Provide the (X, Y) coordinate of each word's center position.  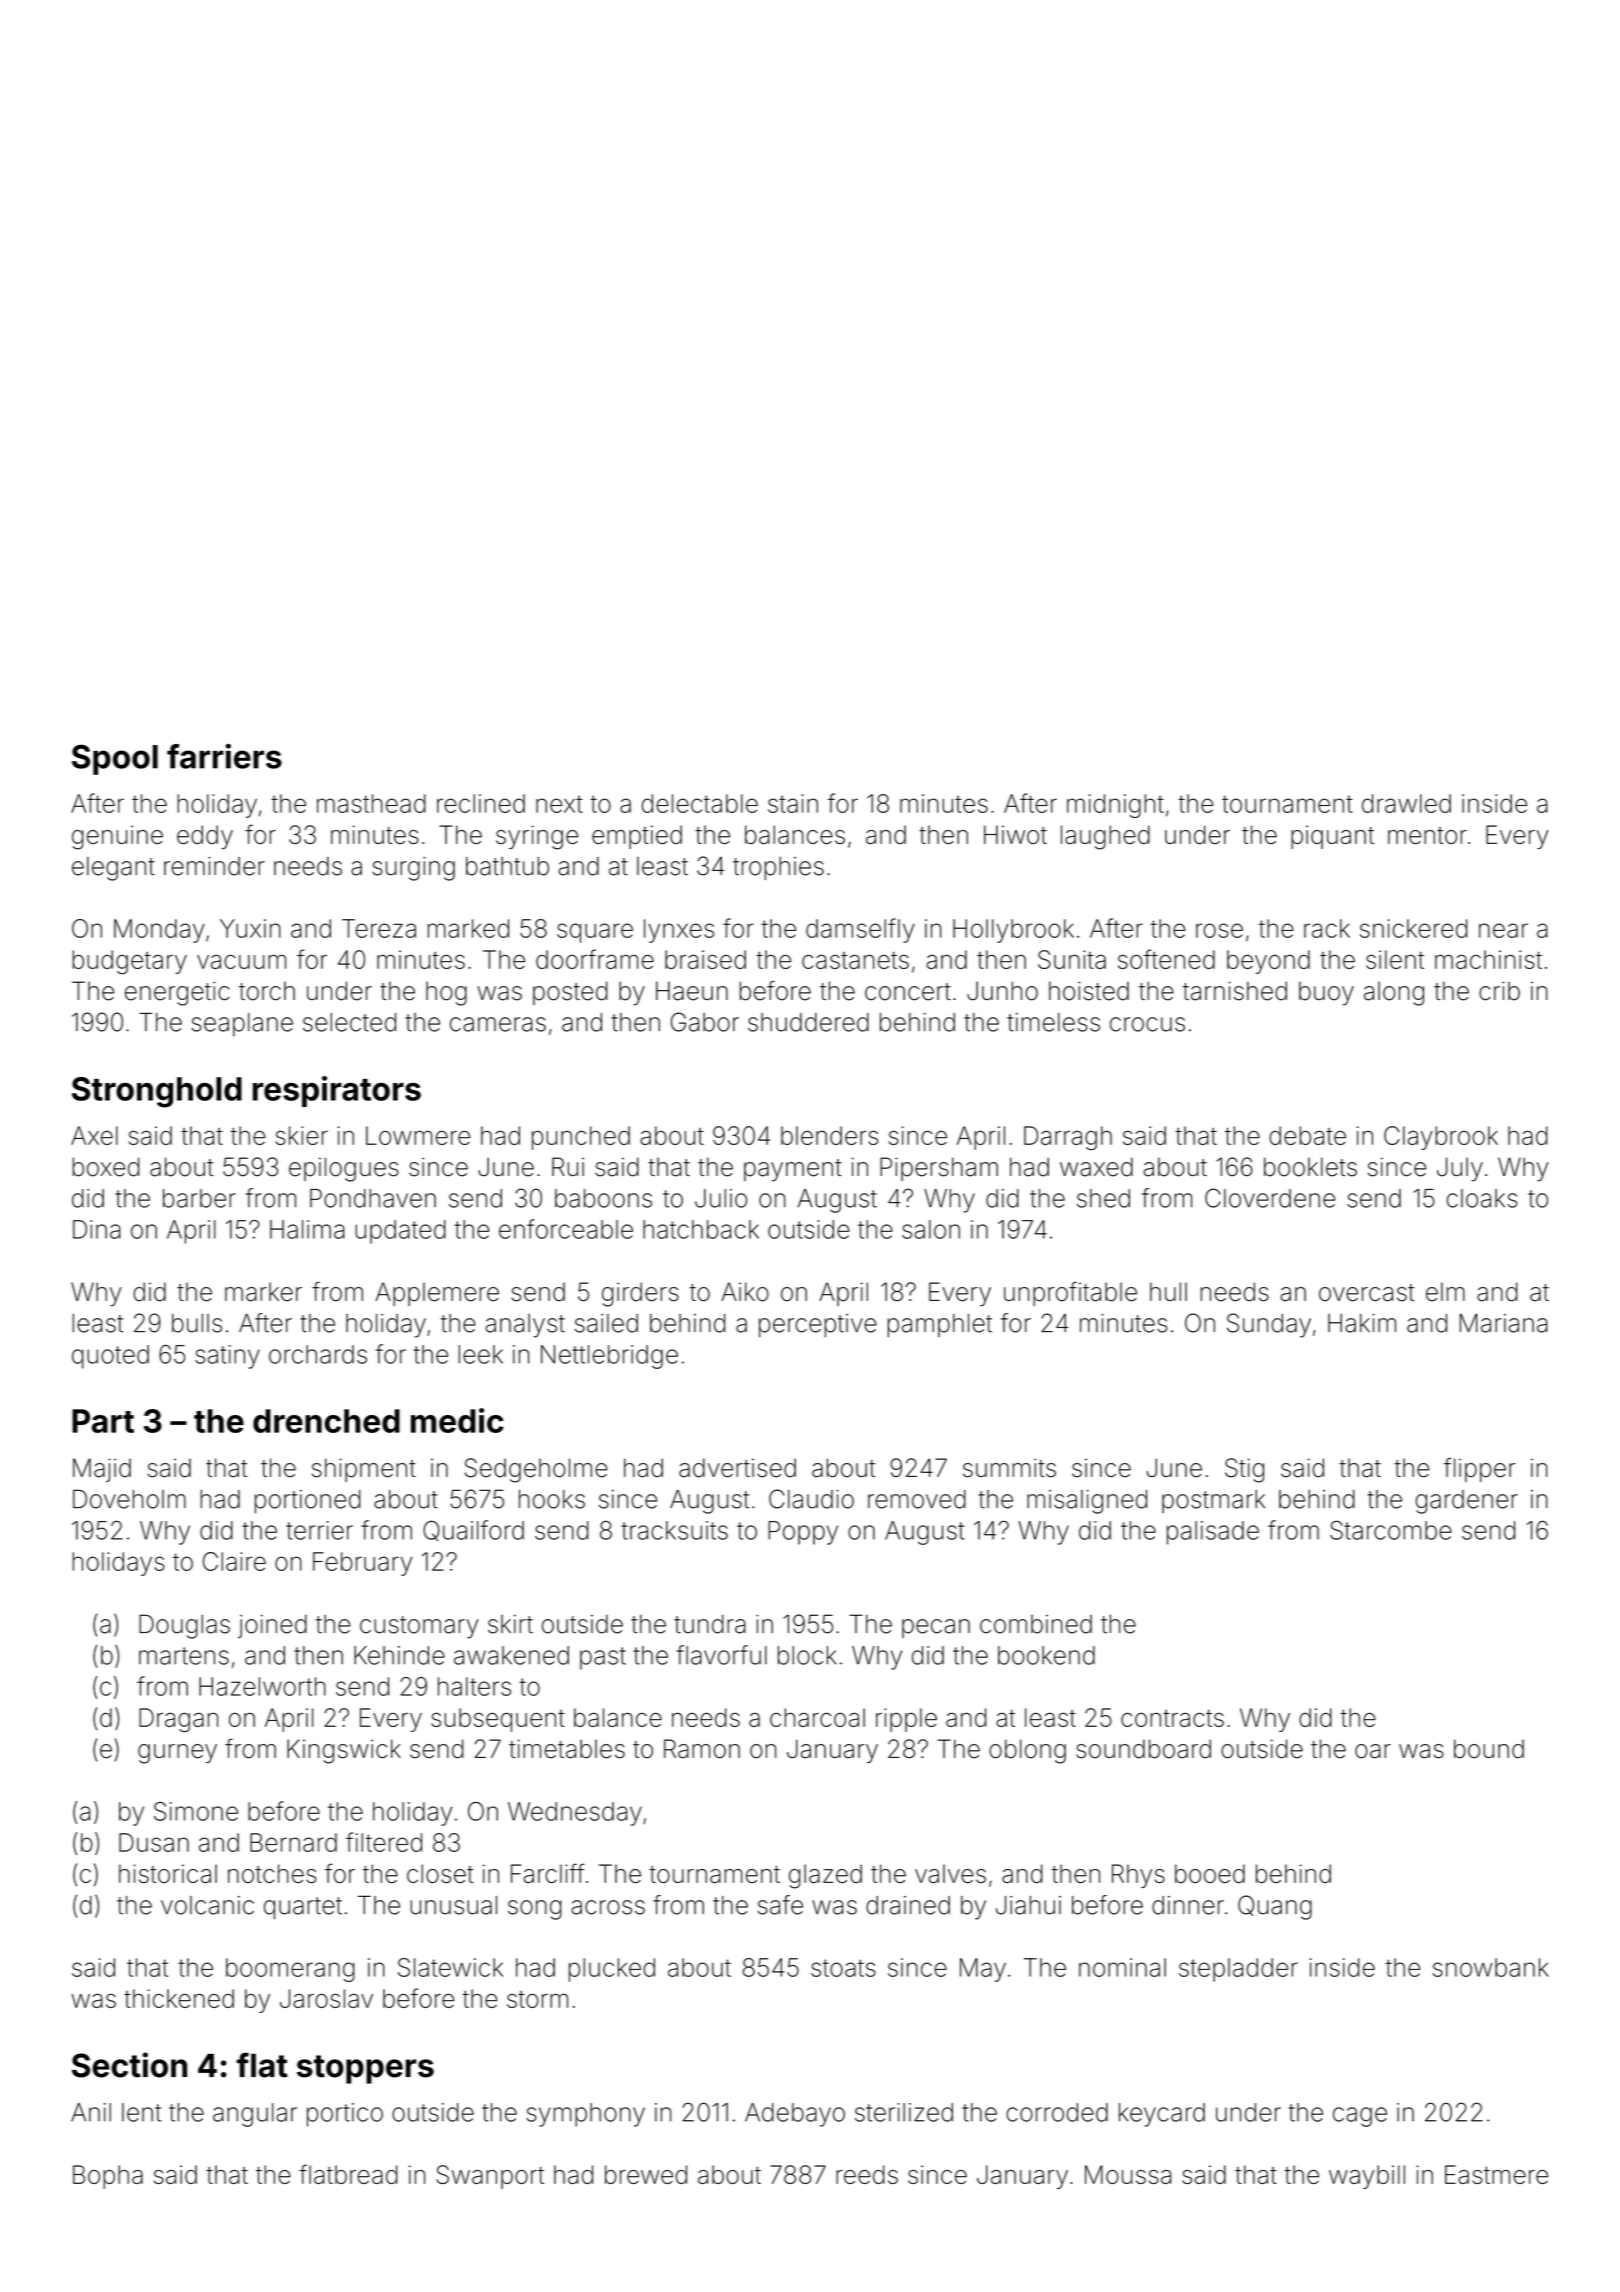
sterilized (904, 2112)
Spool (115, 759)
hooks (552, 1499)
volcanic (207, 1905)
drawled (1406, 803)
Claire (234, 1561)
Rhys (1138, 1876)
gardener (1467, 1502)
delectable (700, 803)
